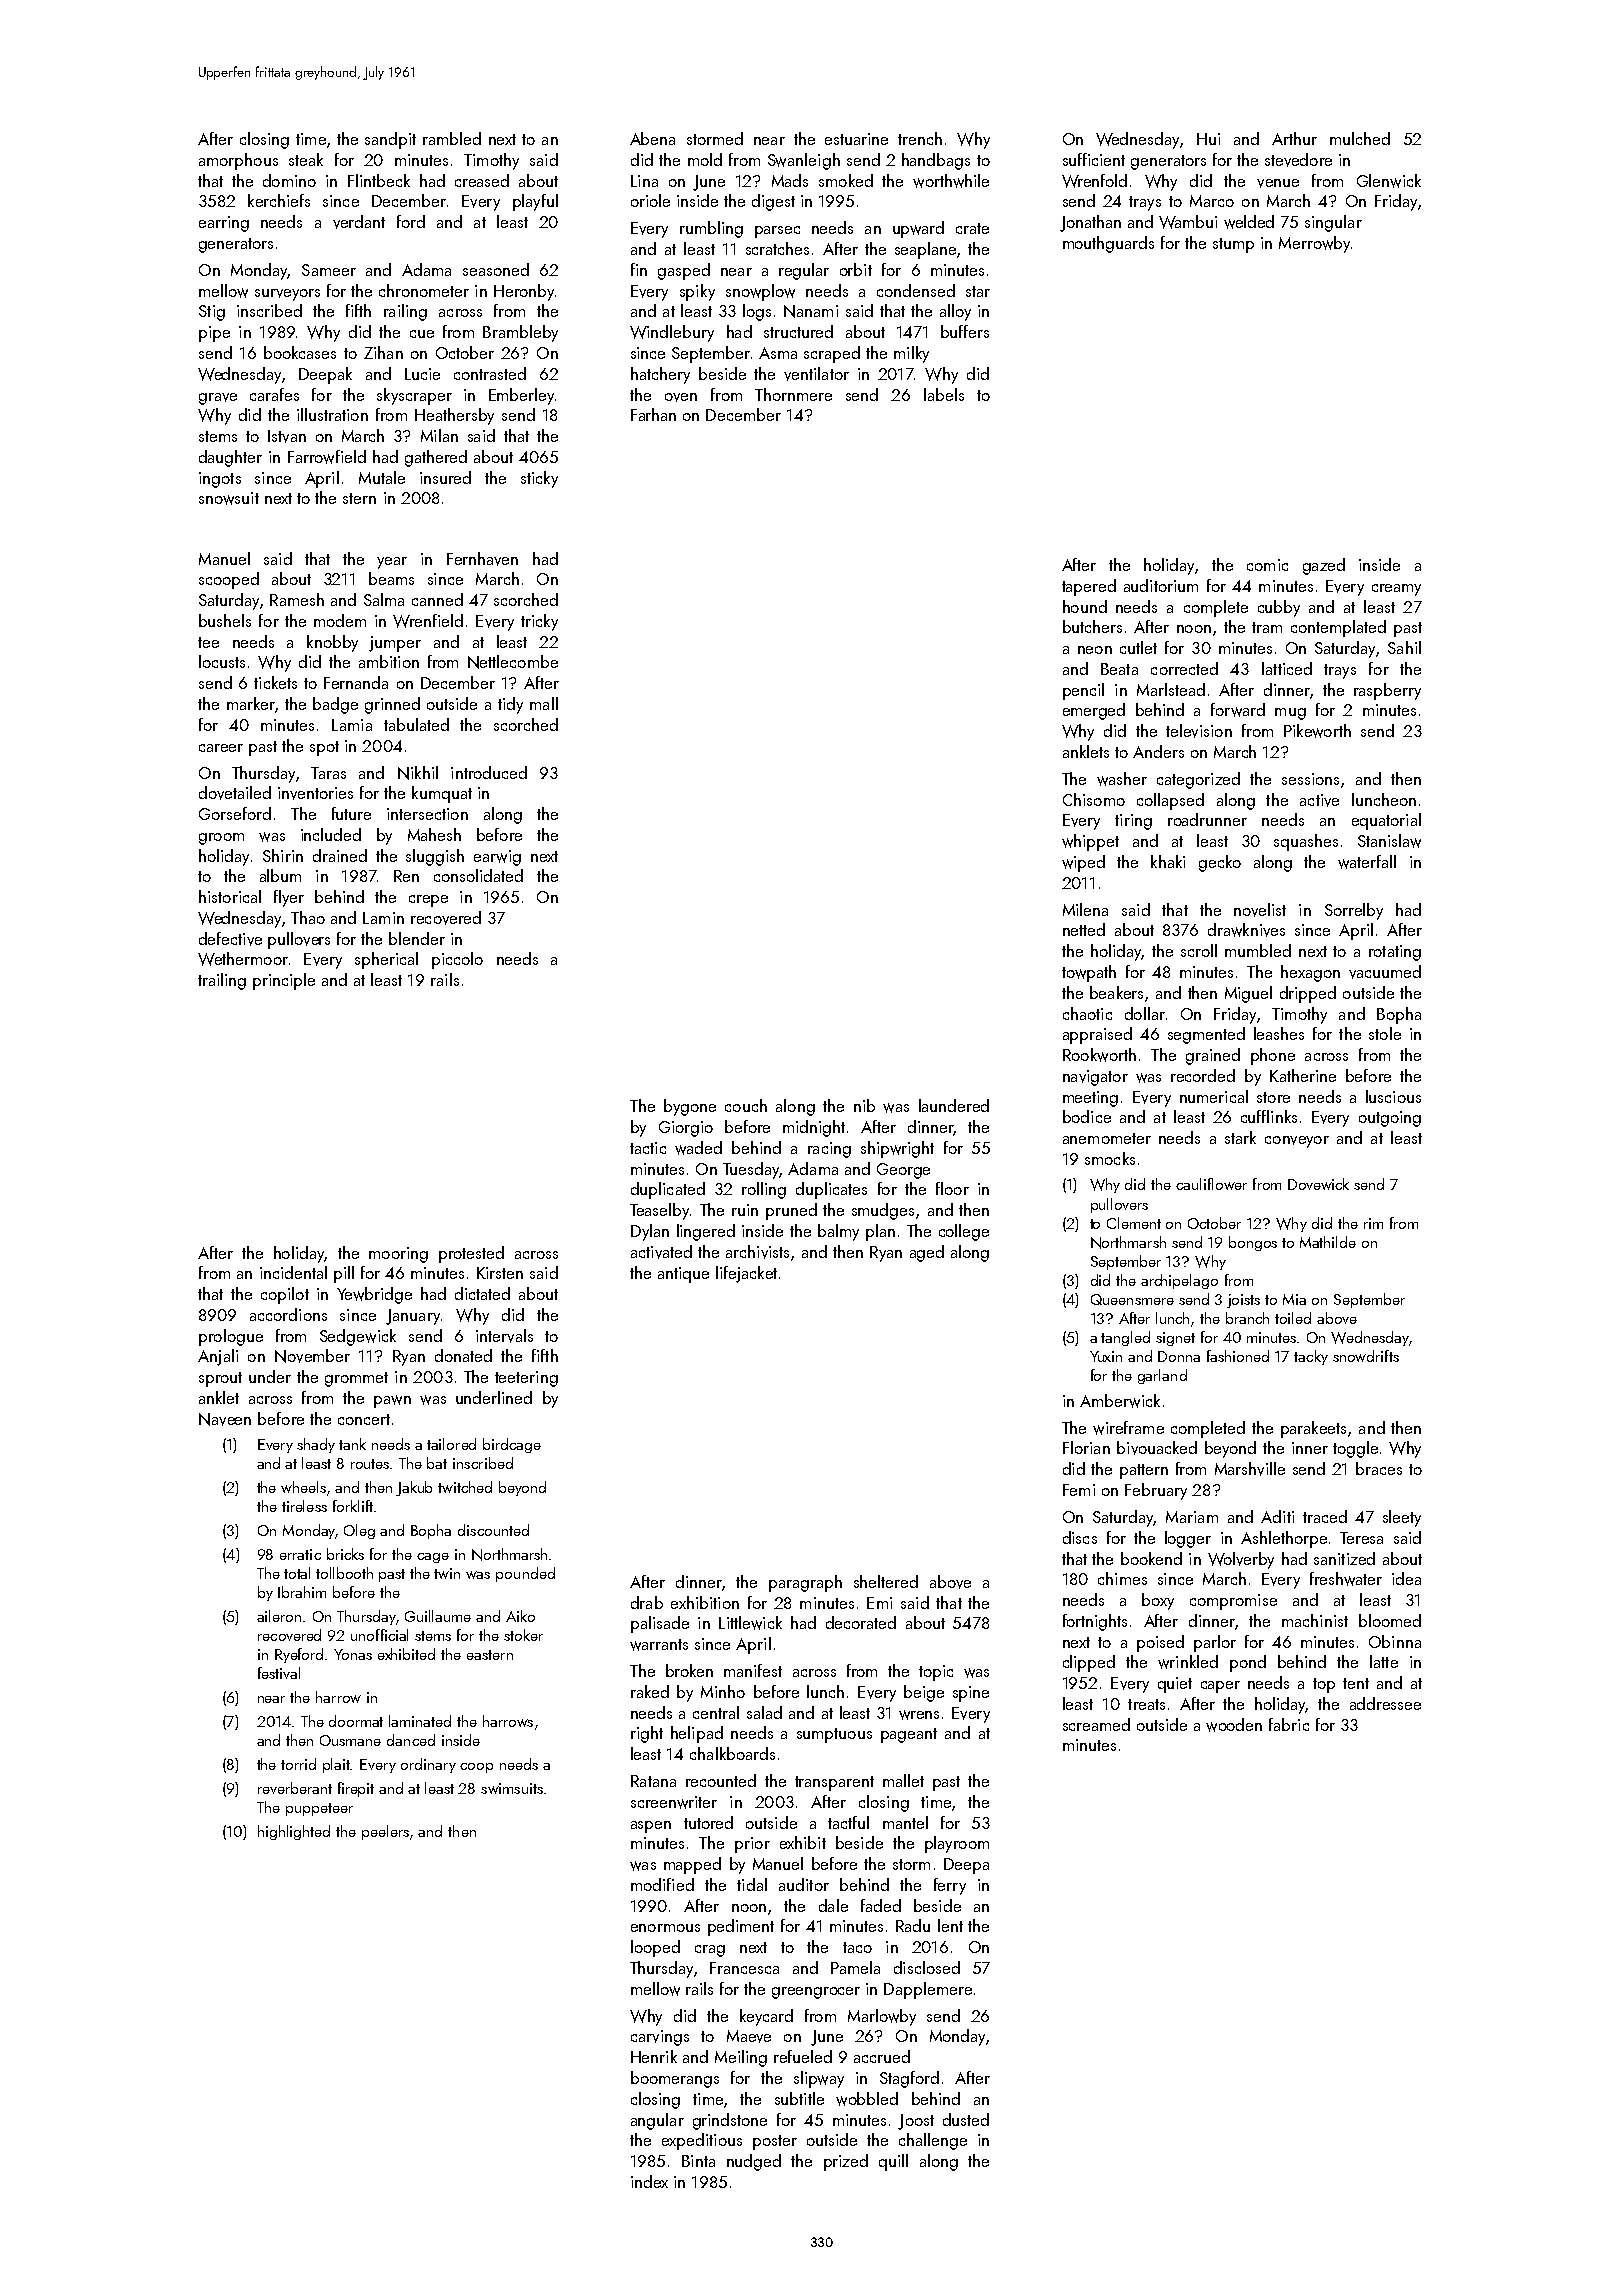 The image size is (1620, 2292). I want to click on estuarine, so click(856, 139).
